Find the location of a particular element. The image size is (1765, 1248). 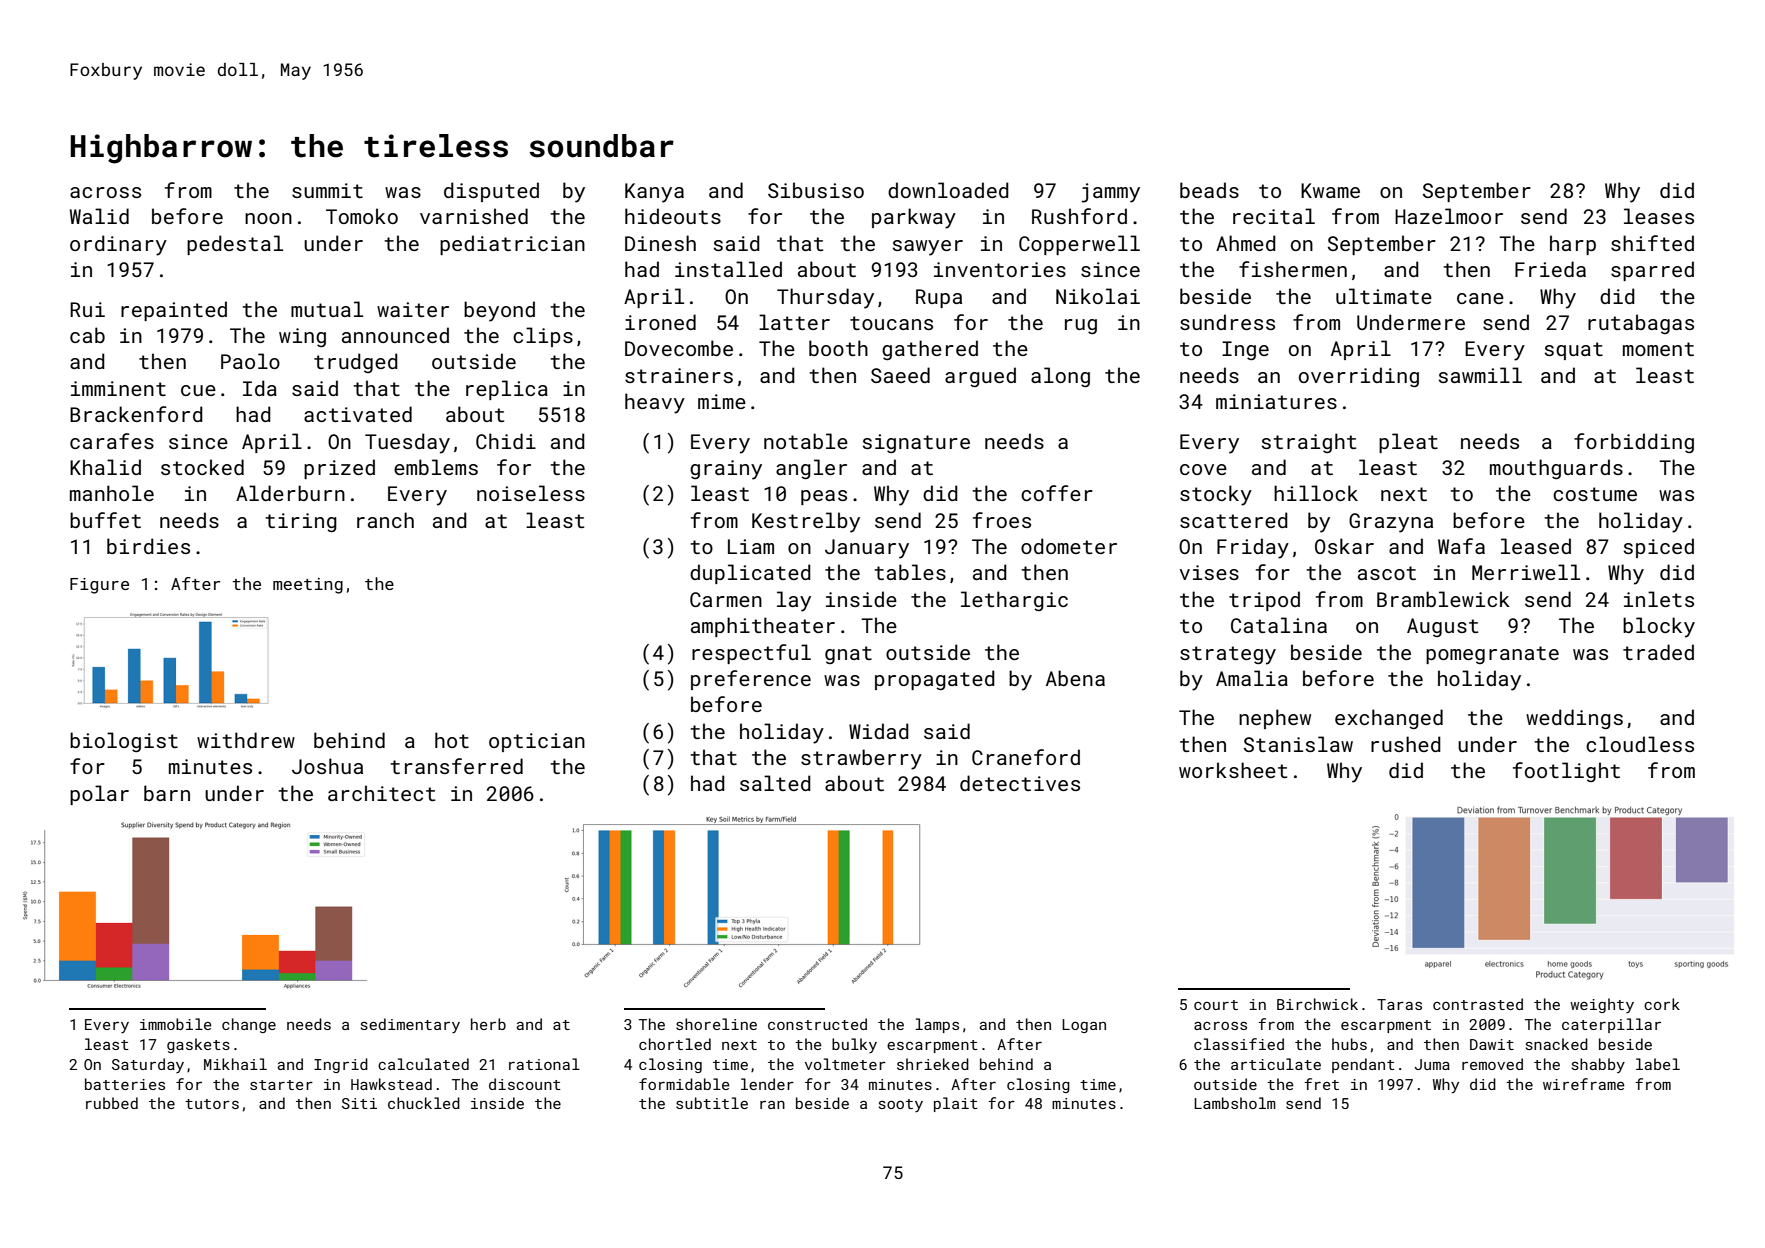

meeting is located at coordinates (308, 586).
